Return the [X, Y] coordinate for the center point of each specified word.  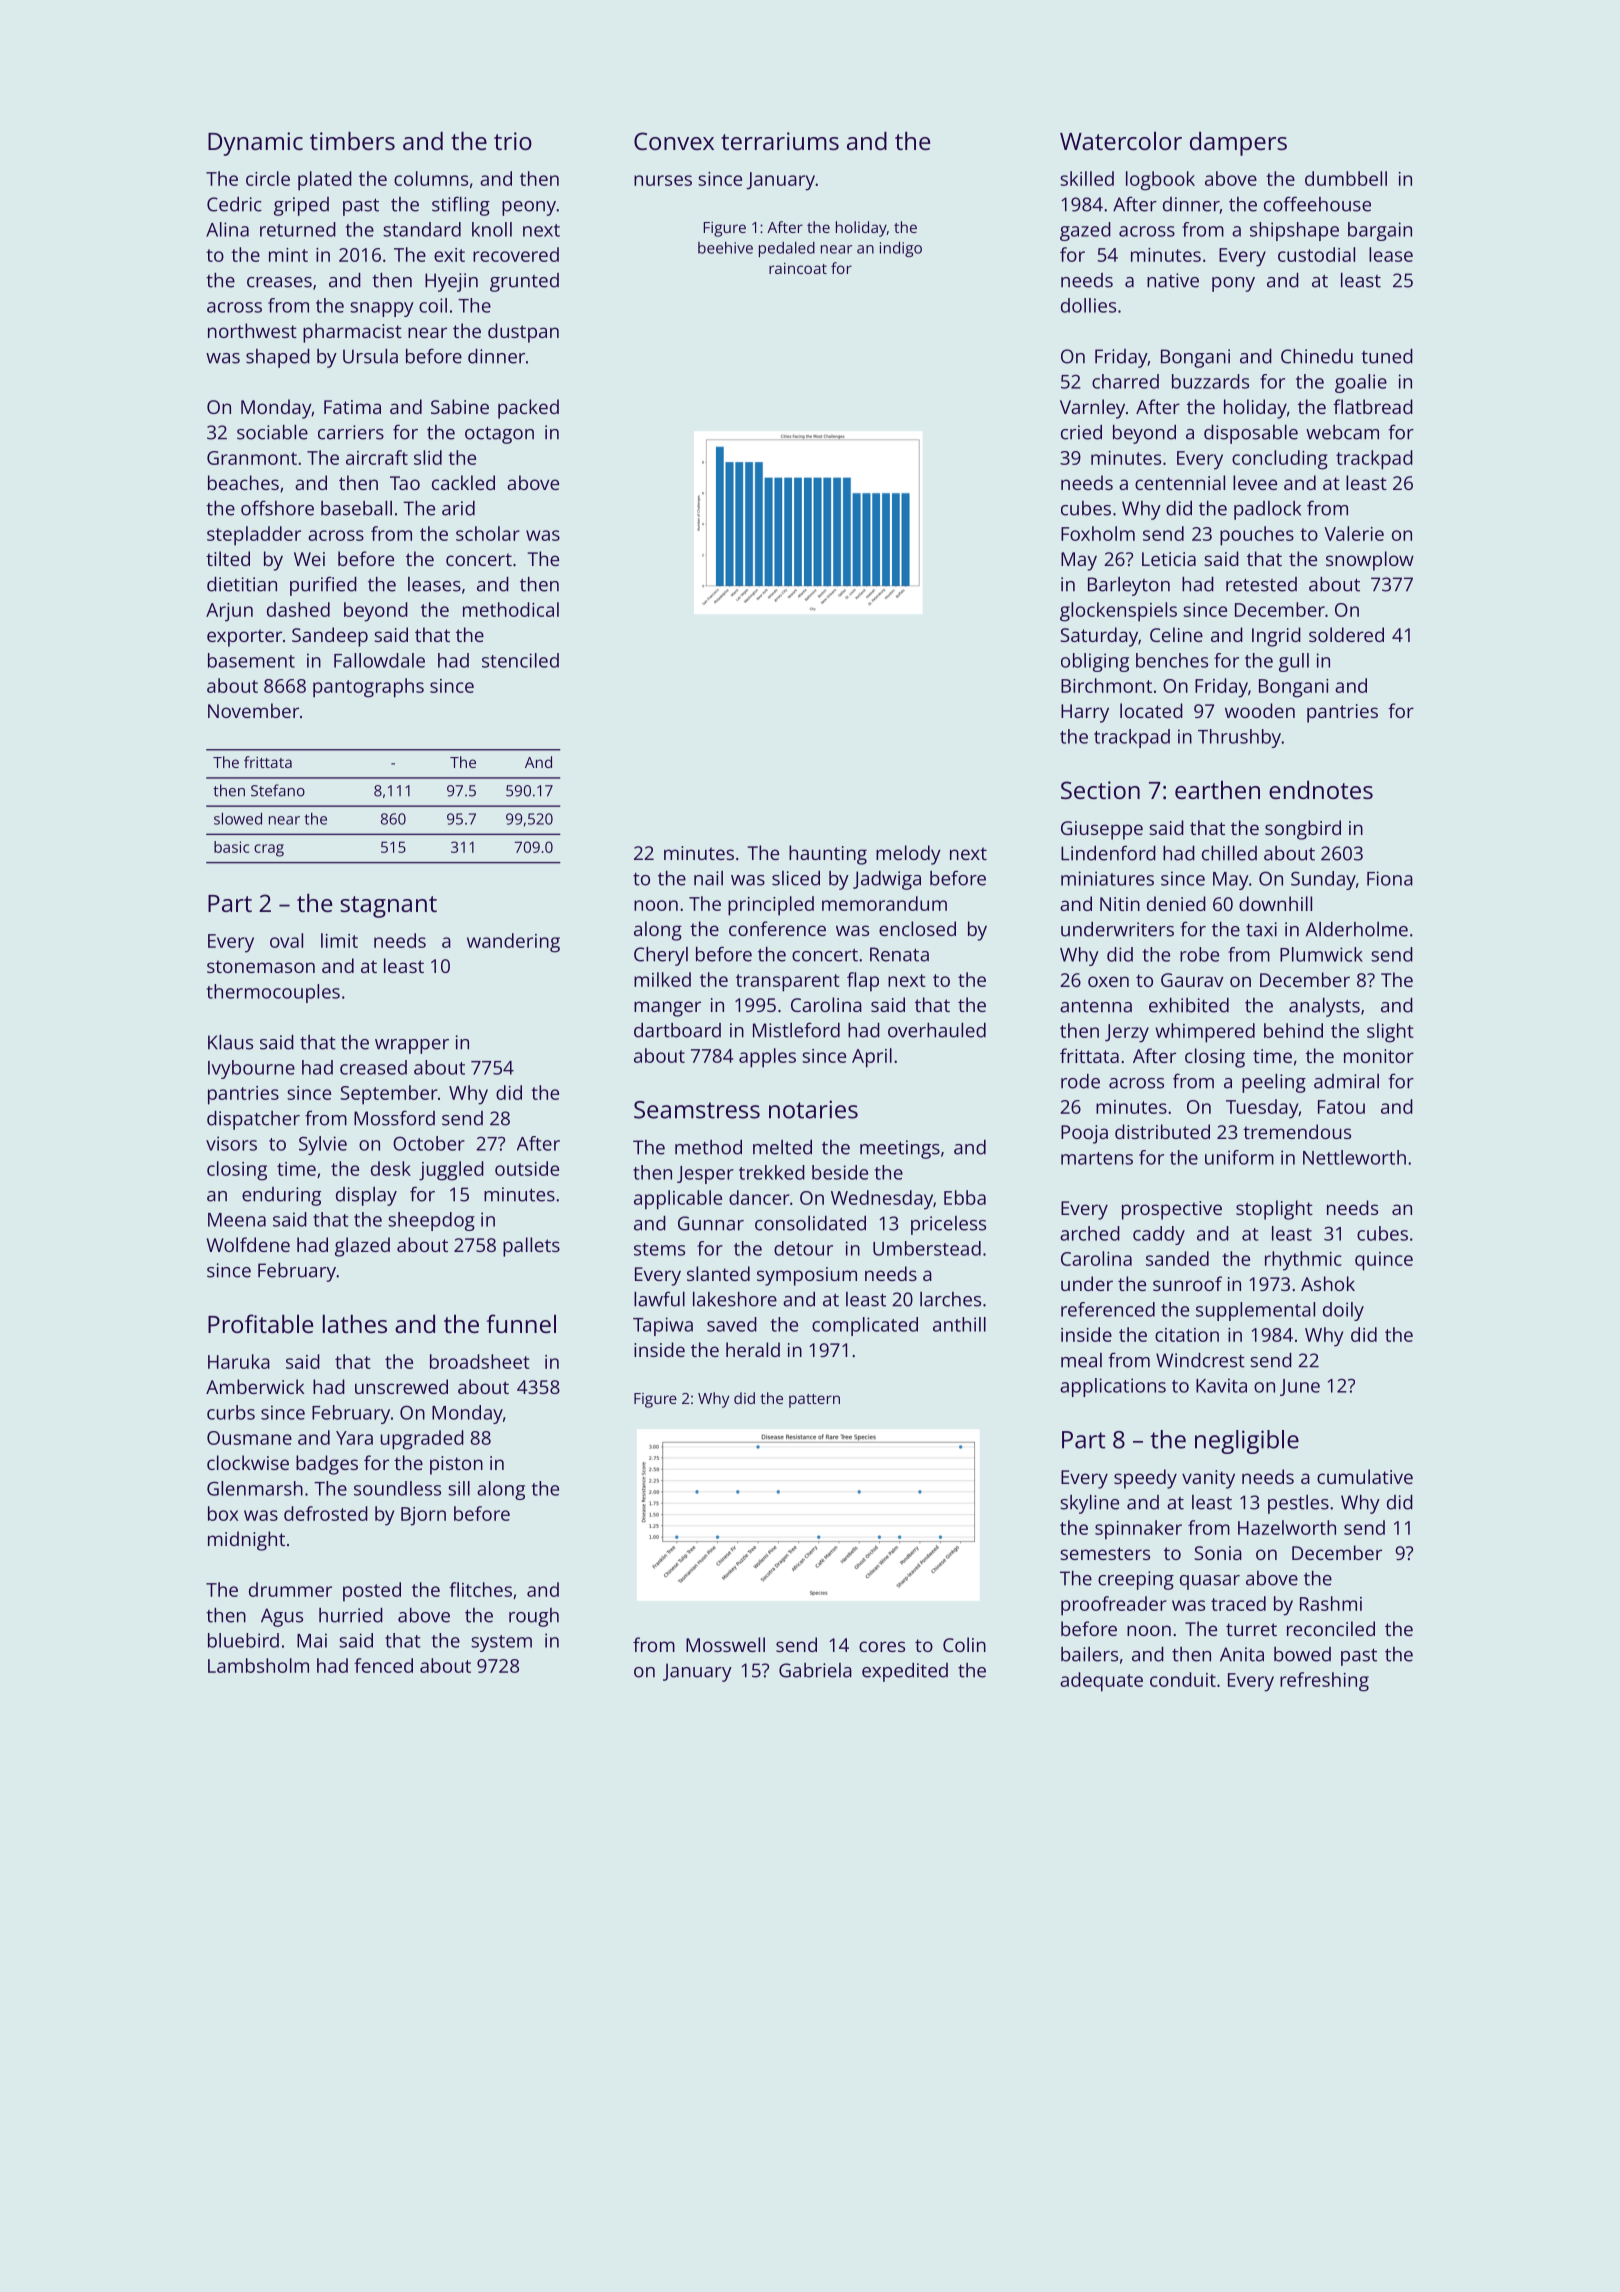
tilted [228, 558]
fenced [383, 1665]
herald [753, 1349]
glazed [362, 1247]
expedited [905, 1672]
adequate [1101, 1682]
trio [513, 141]
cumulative [1365, 1476]
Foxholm [1098, 533]
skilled [1087, 178]
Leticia [1169, 559]
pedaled [787, 249]
